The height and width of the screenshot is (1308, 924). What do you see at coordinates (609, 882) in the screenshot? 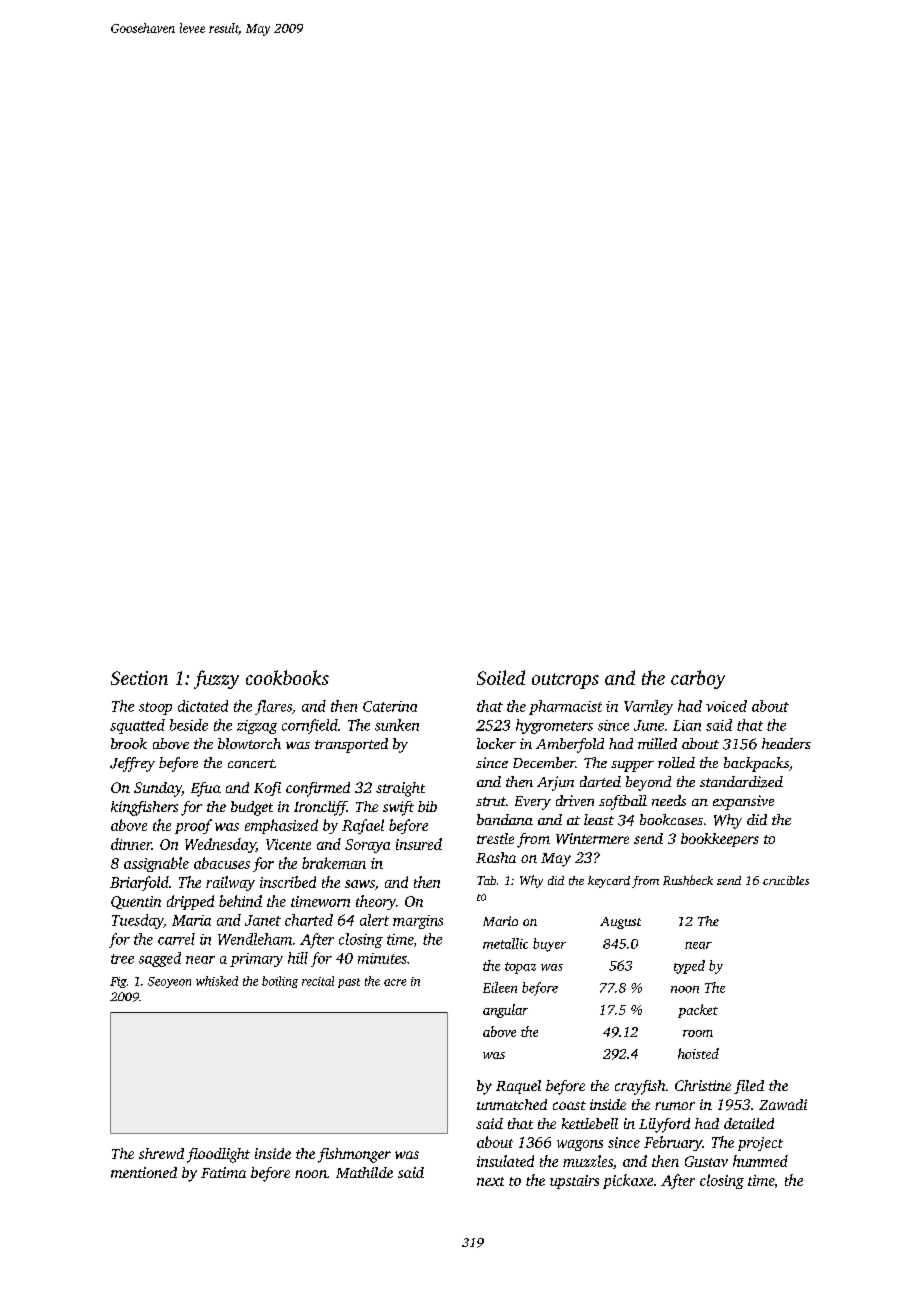
I see `keycard` at bounding box center [609, 882].
